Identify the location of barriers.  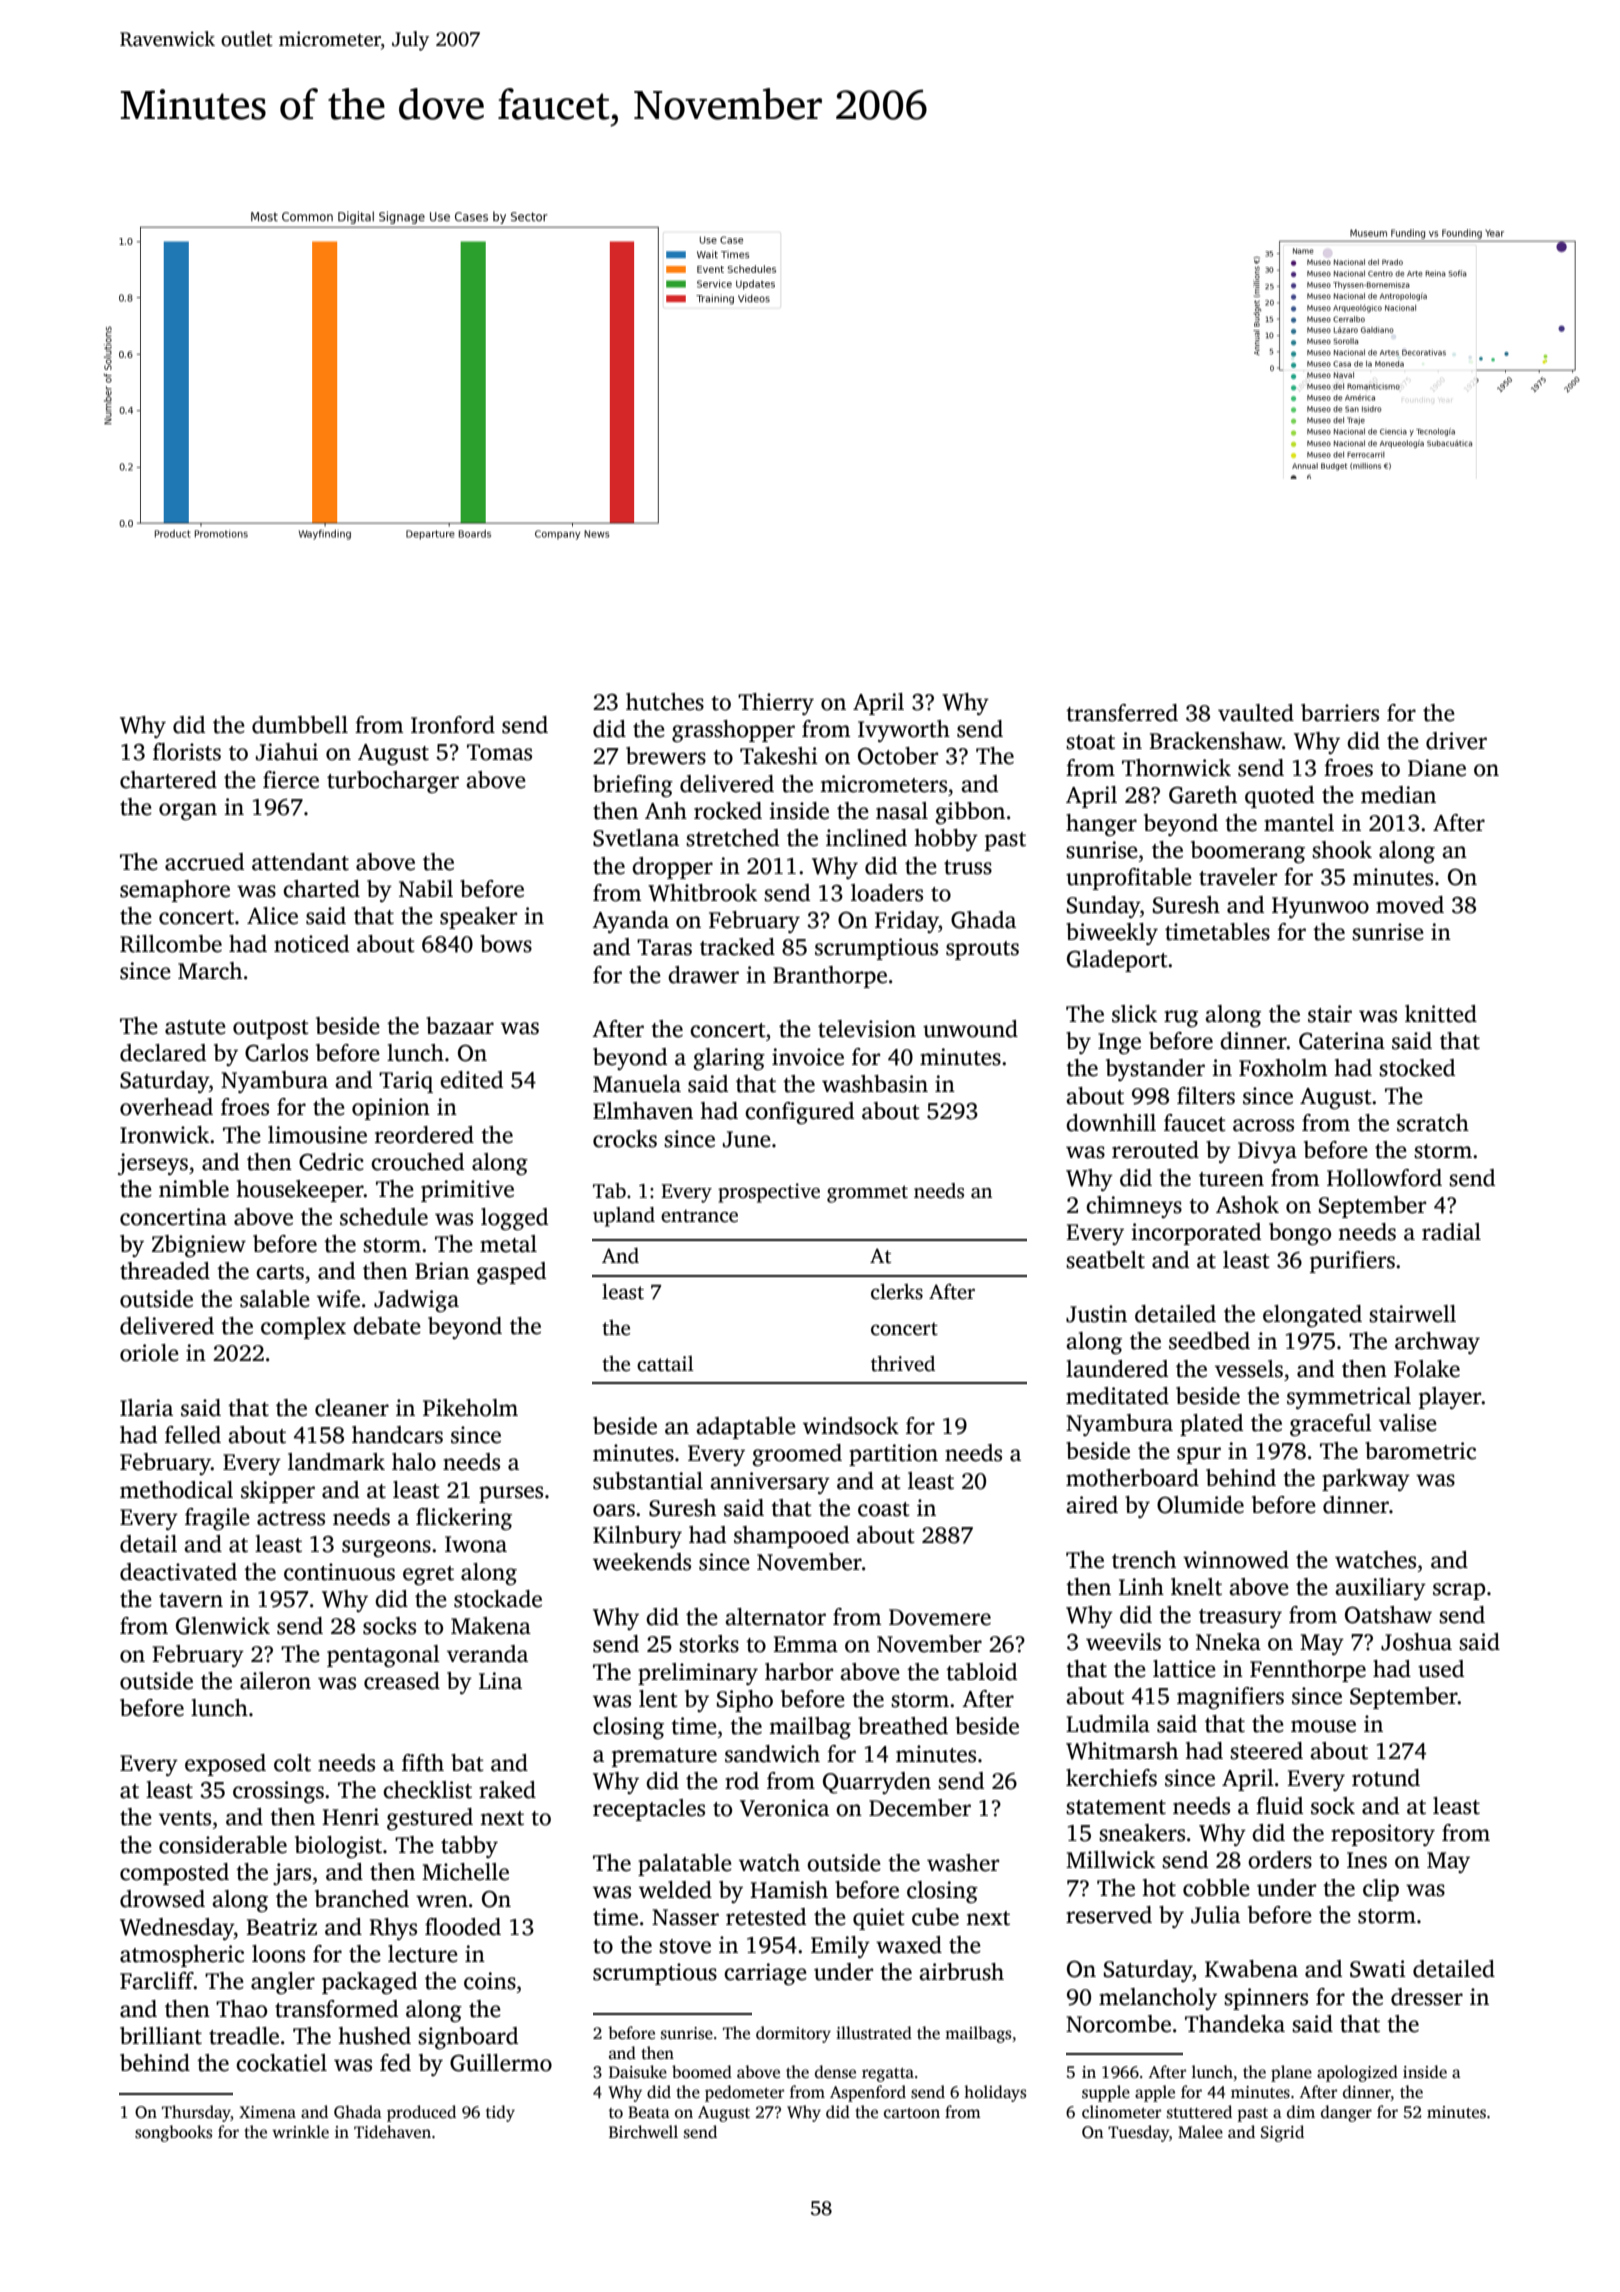
(1340, 713).
